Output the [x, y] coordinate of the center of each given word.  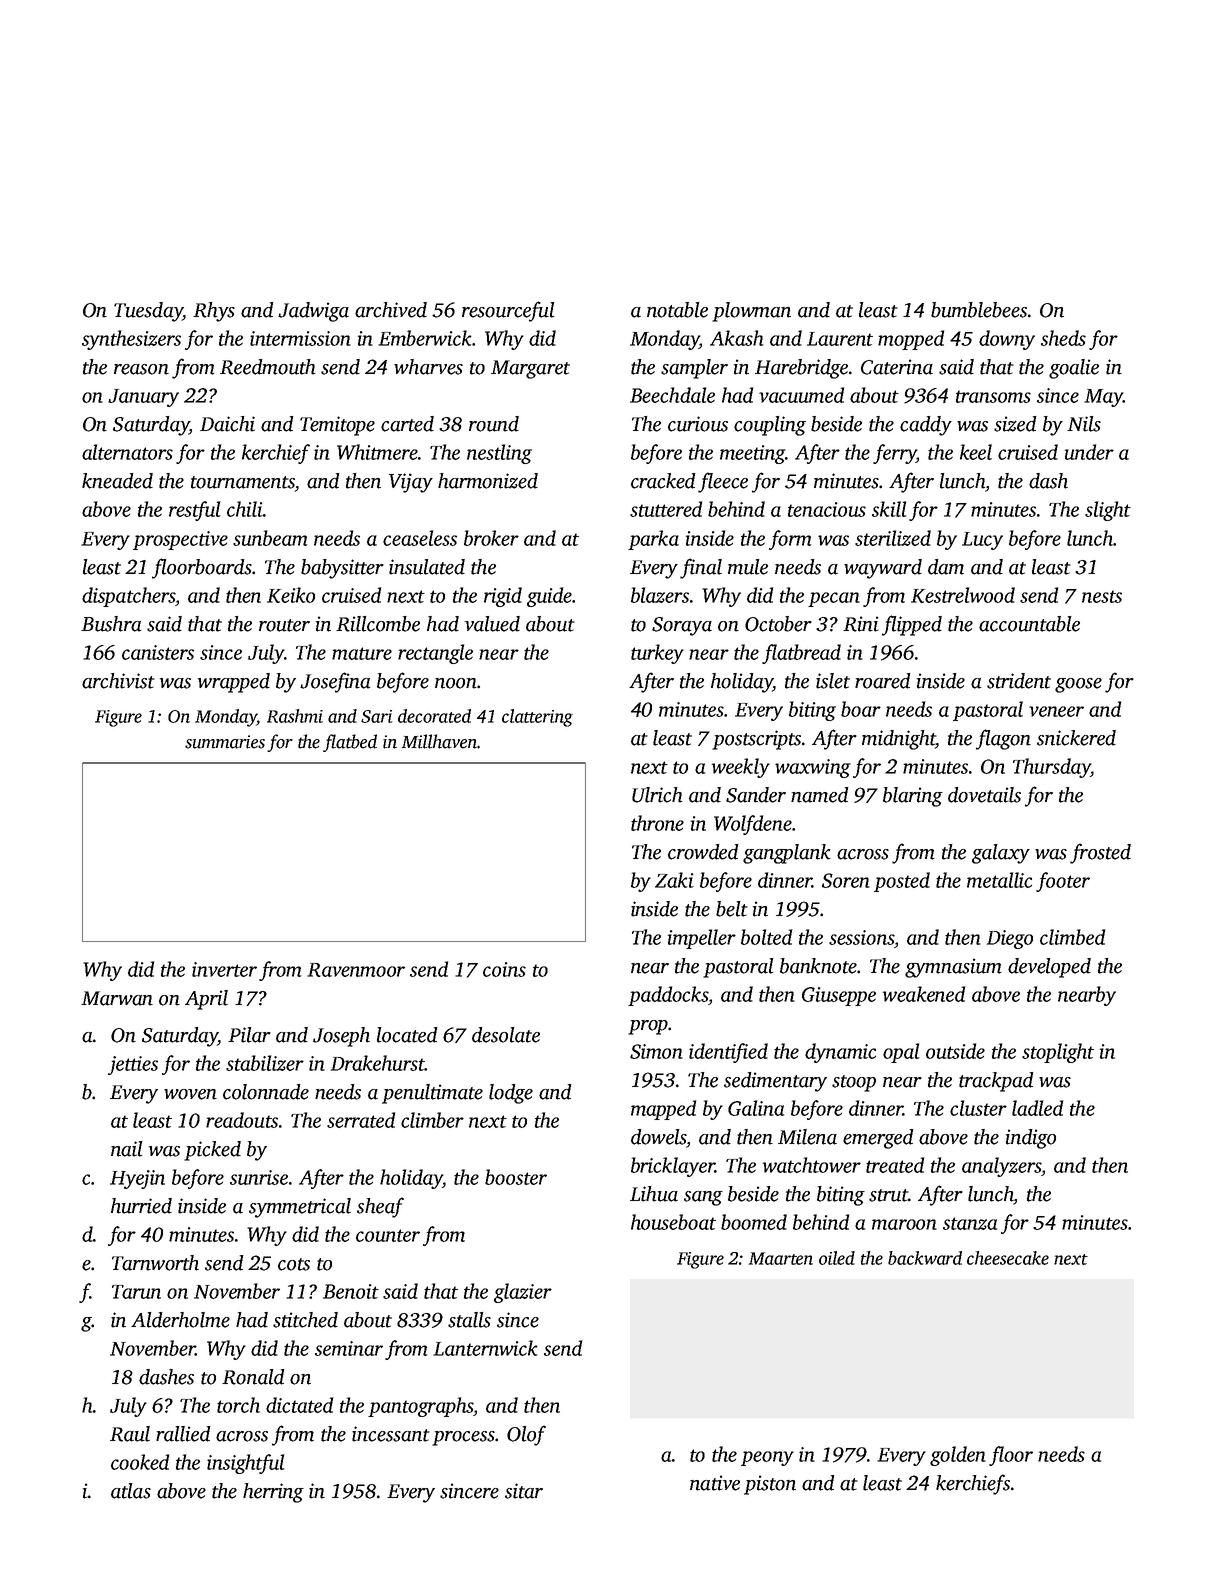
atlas [131, 1491]
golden [958, 1456]
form [790, 540]
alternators [127, 452]
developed [1049, 968]
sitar [524, 1491]
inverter [224, 969]
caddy [926, 426]
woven [190, 1094]
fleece [723, 482]
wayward [883, 569]
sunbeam [270, 538]
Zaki [674, 880]
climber [432, 1120]
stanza [970, 1223]
